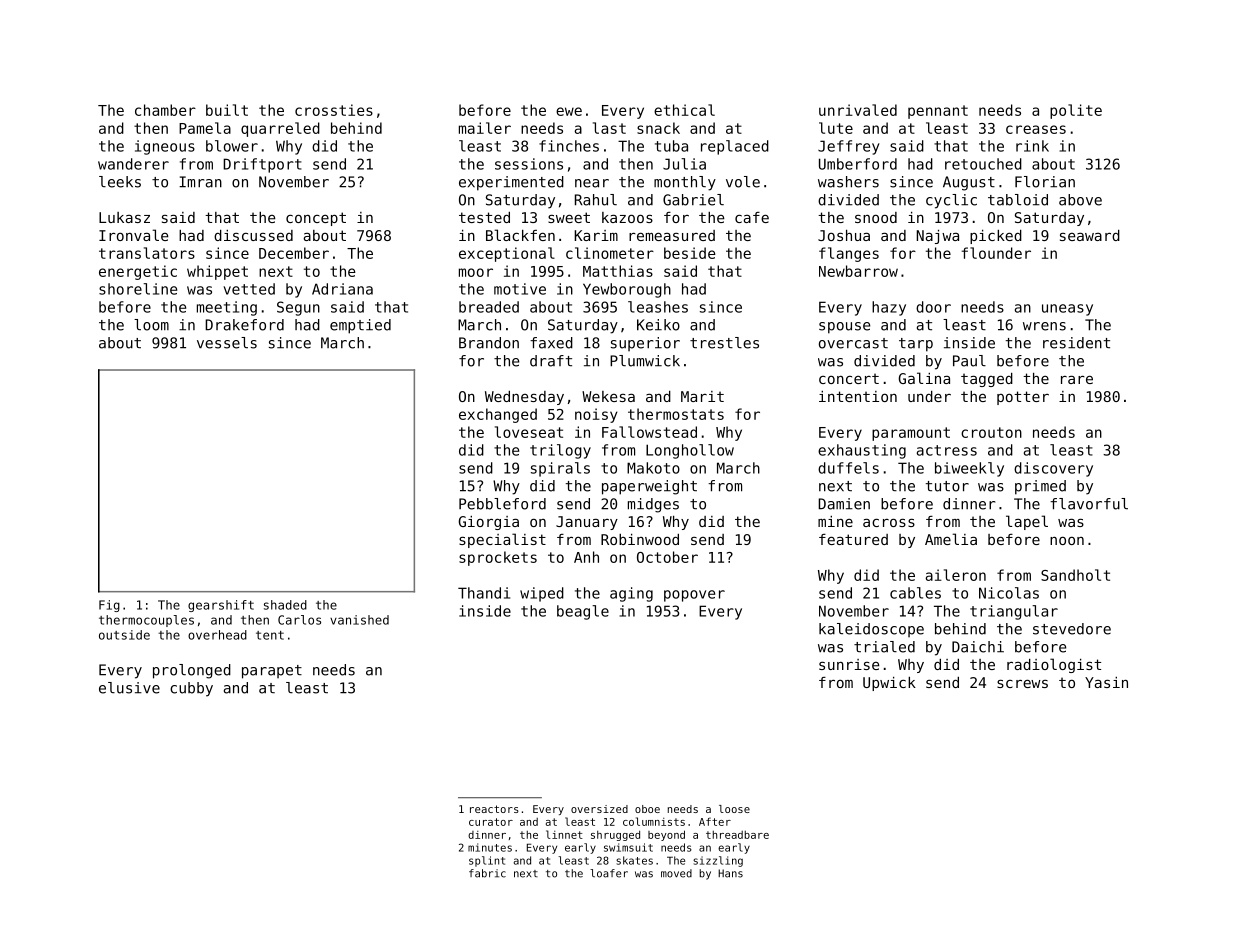  I want to click on igneous, so click(165, 147).
